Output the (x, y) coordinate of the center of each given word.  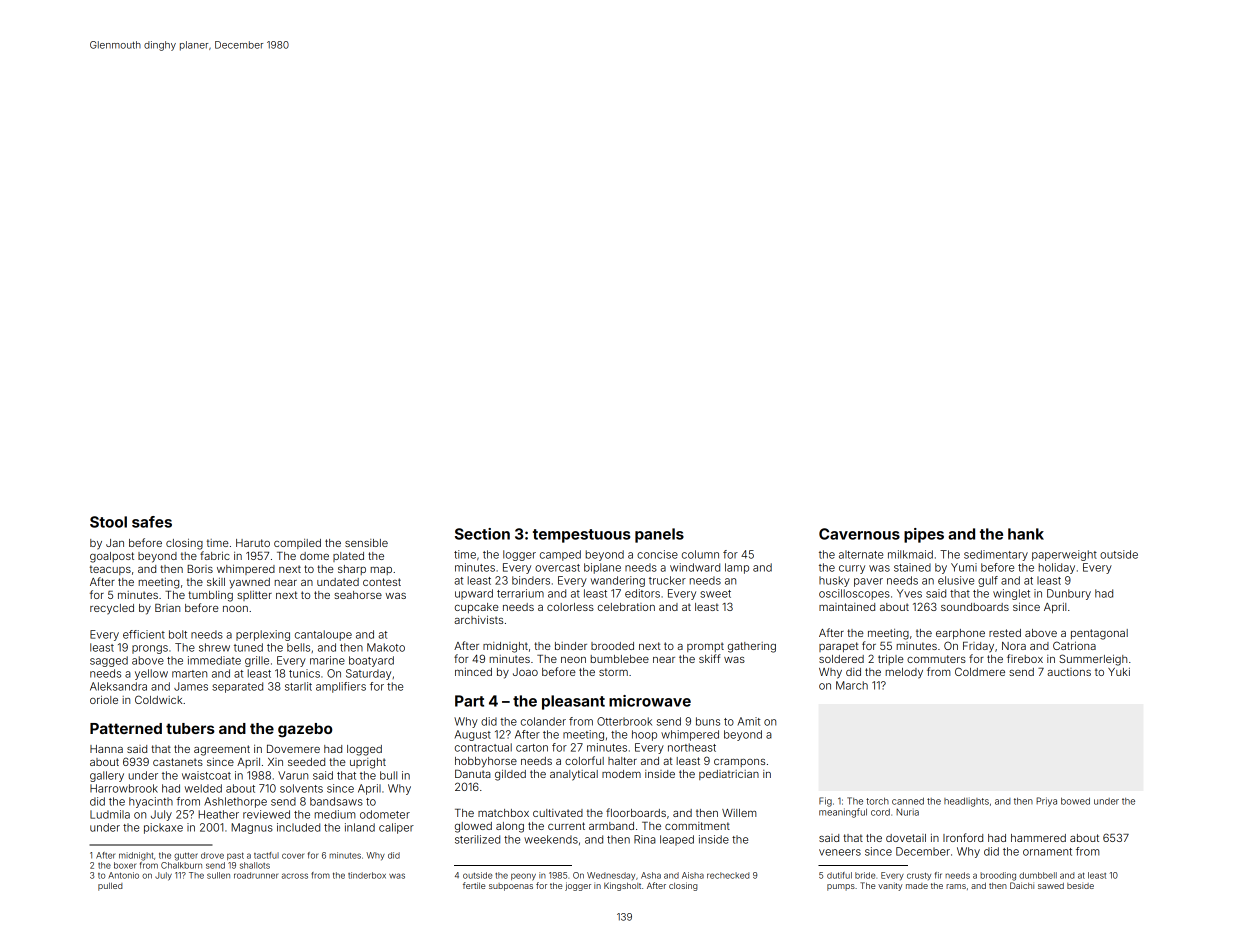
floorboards (636, 812)
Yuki (1119, 672)
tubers (190, 728)
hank (1026, 534)
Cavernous (859, 534)
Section (482, 534)
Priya (1046, 802)
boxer (125, 865)
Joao (525, 672)
